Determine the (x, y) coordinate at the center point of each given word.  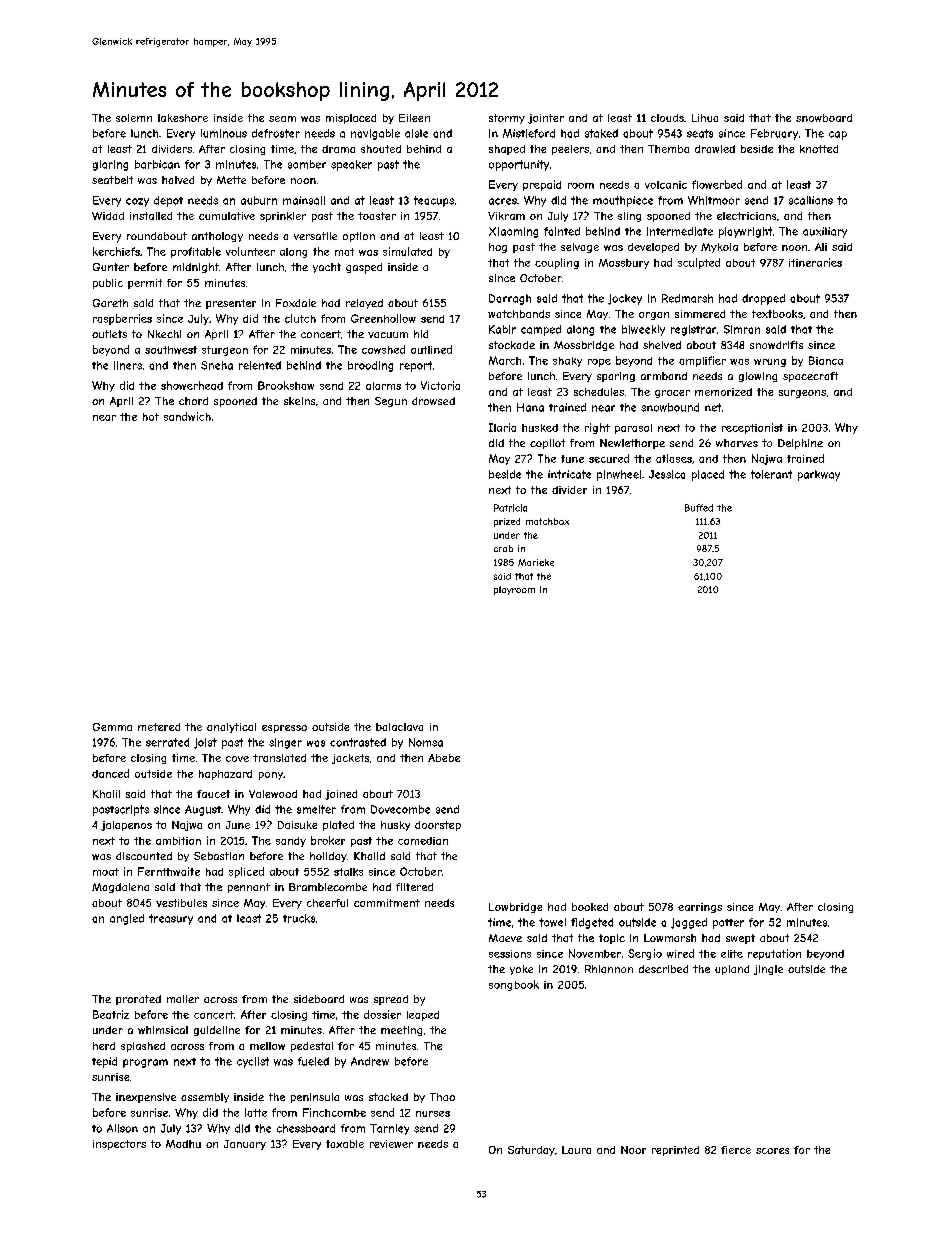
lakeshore (183, 118)
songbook (514, 985)
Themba (668, 149)
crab (503, 548)
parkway (819, 475)
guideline (217, 1031)
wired (680, 953)
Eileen (414, 118)
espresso (284, 729)
